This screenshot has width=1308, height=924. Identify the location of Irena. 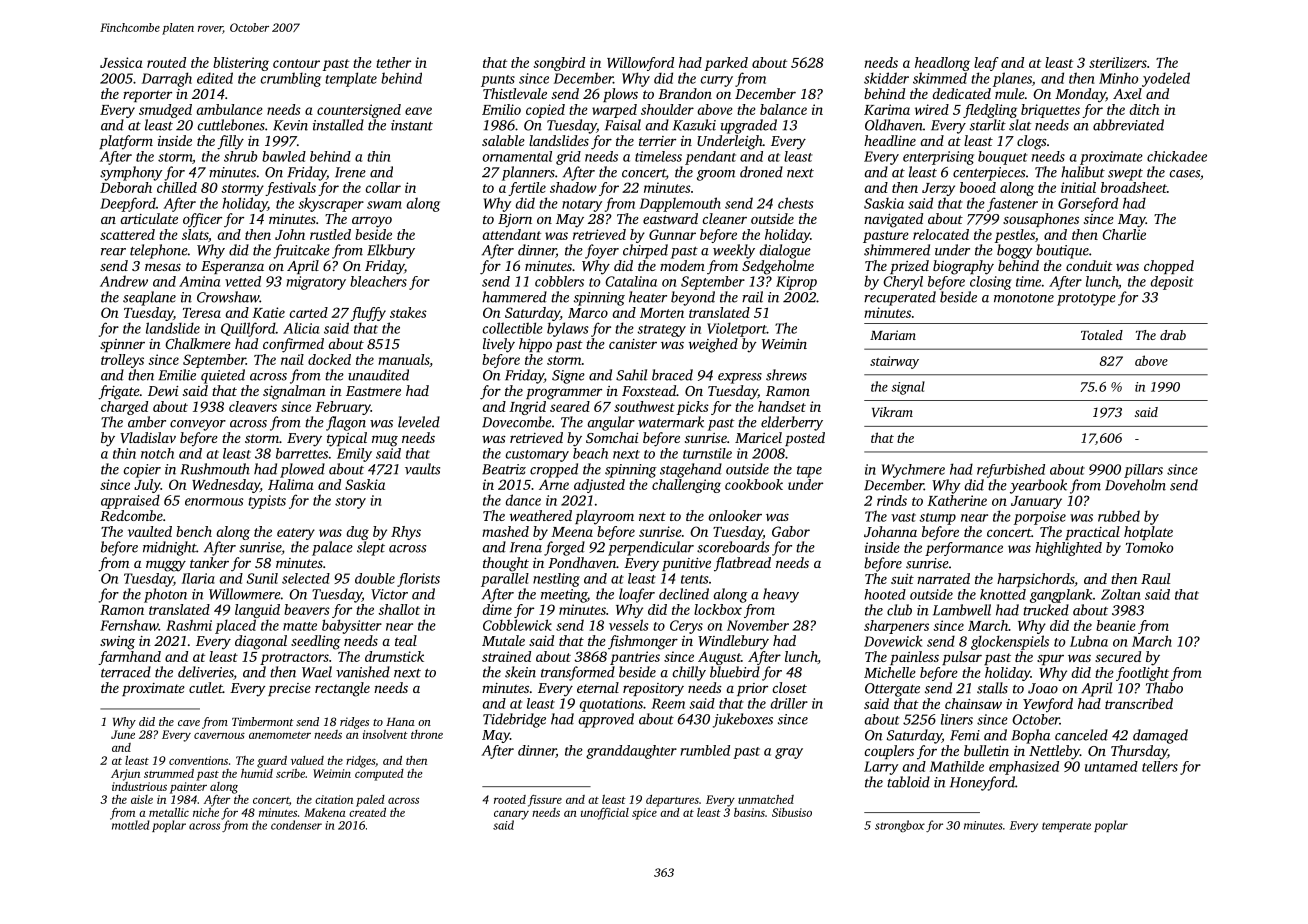
(526, 547).
